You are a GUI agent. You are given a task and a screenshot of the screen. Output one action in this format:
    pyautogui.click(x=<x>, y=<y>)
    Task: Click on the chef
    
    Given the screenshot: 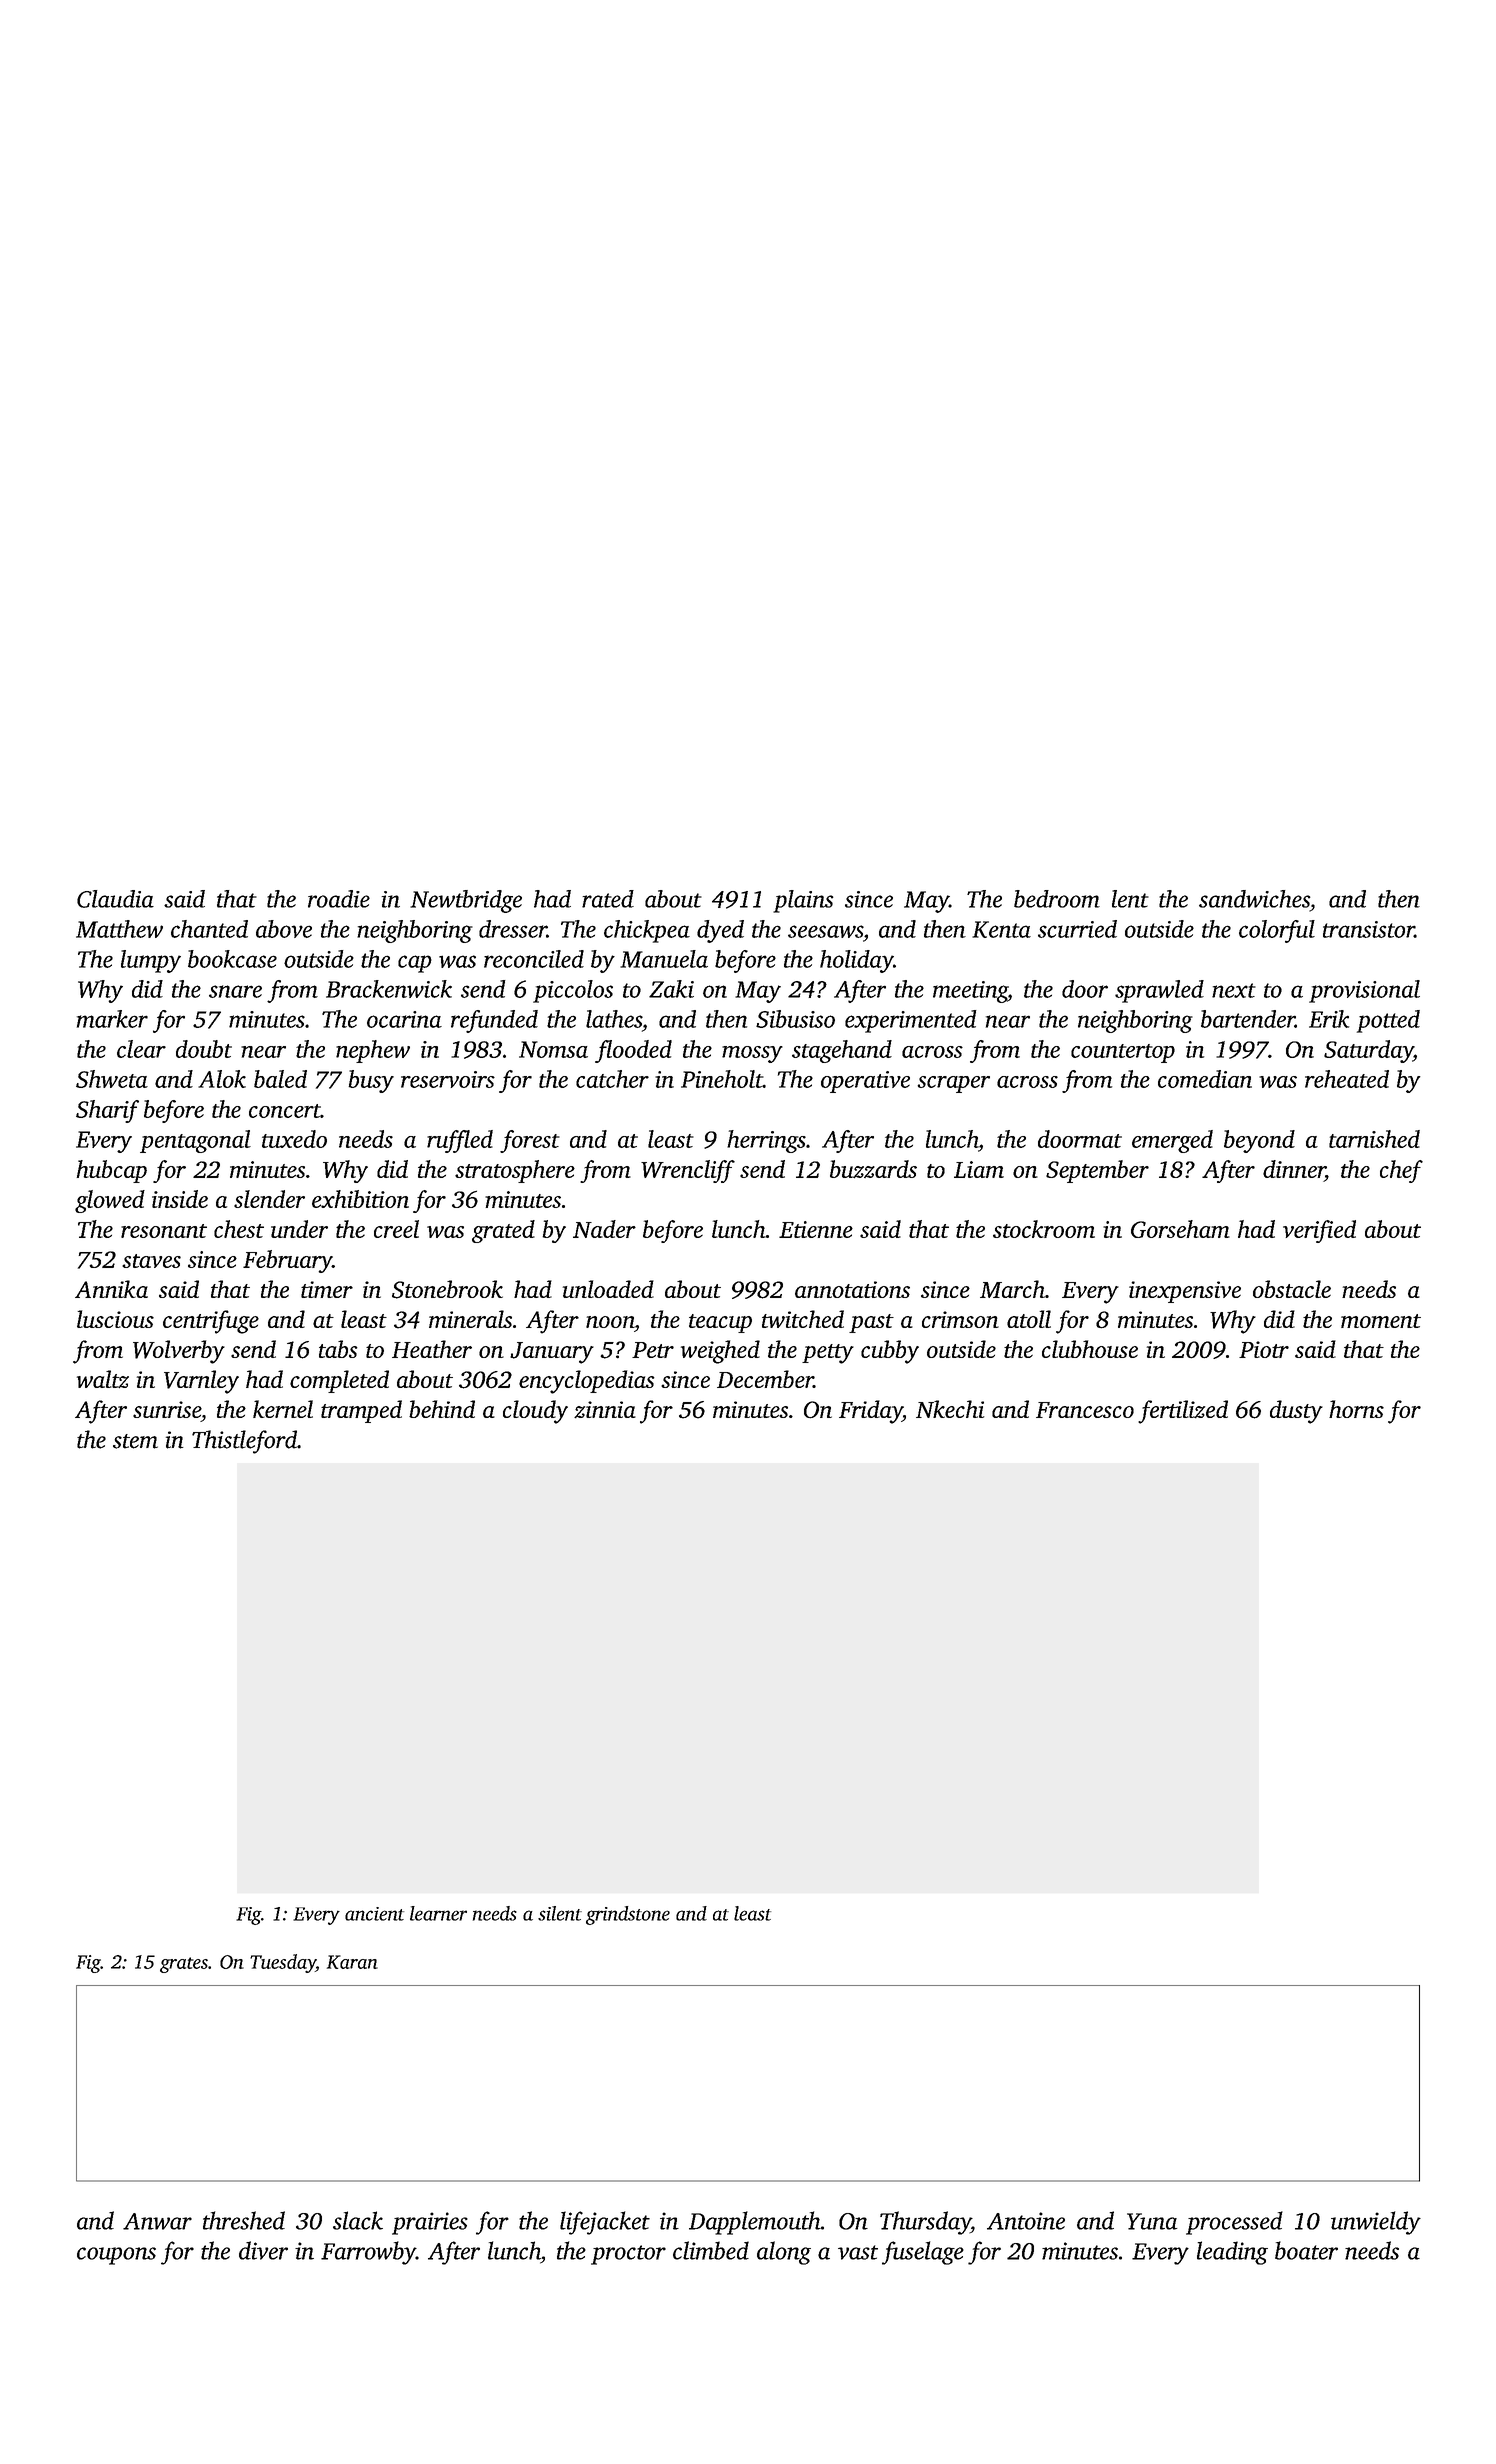 What is the action you would take?
    pyautogui.click(x=1401, y=1171)
